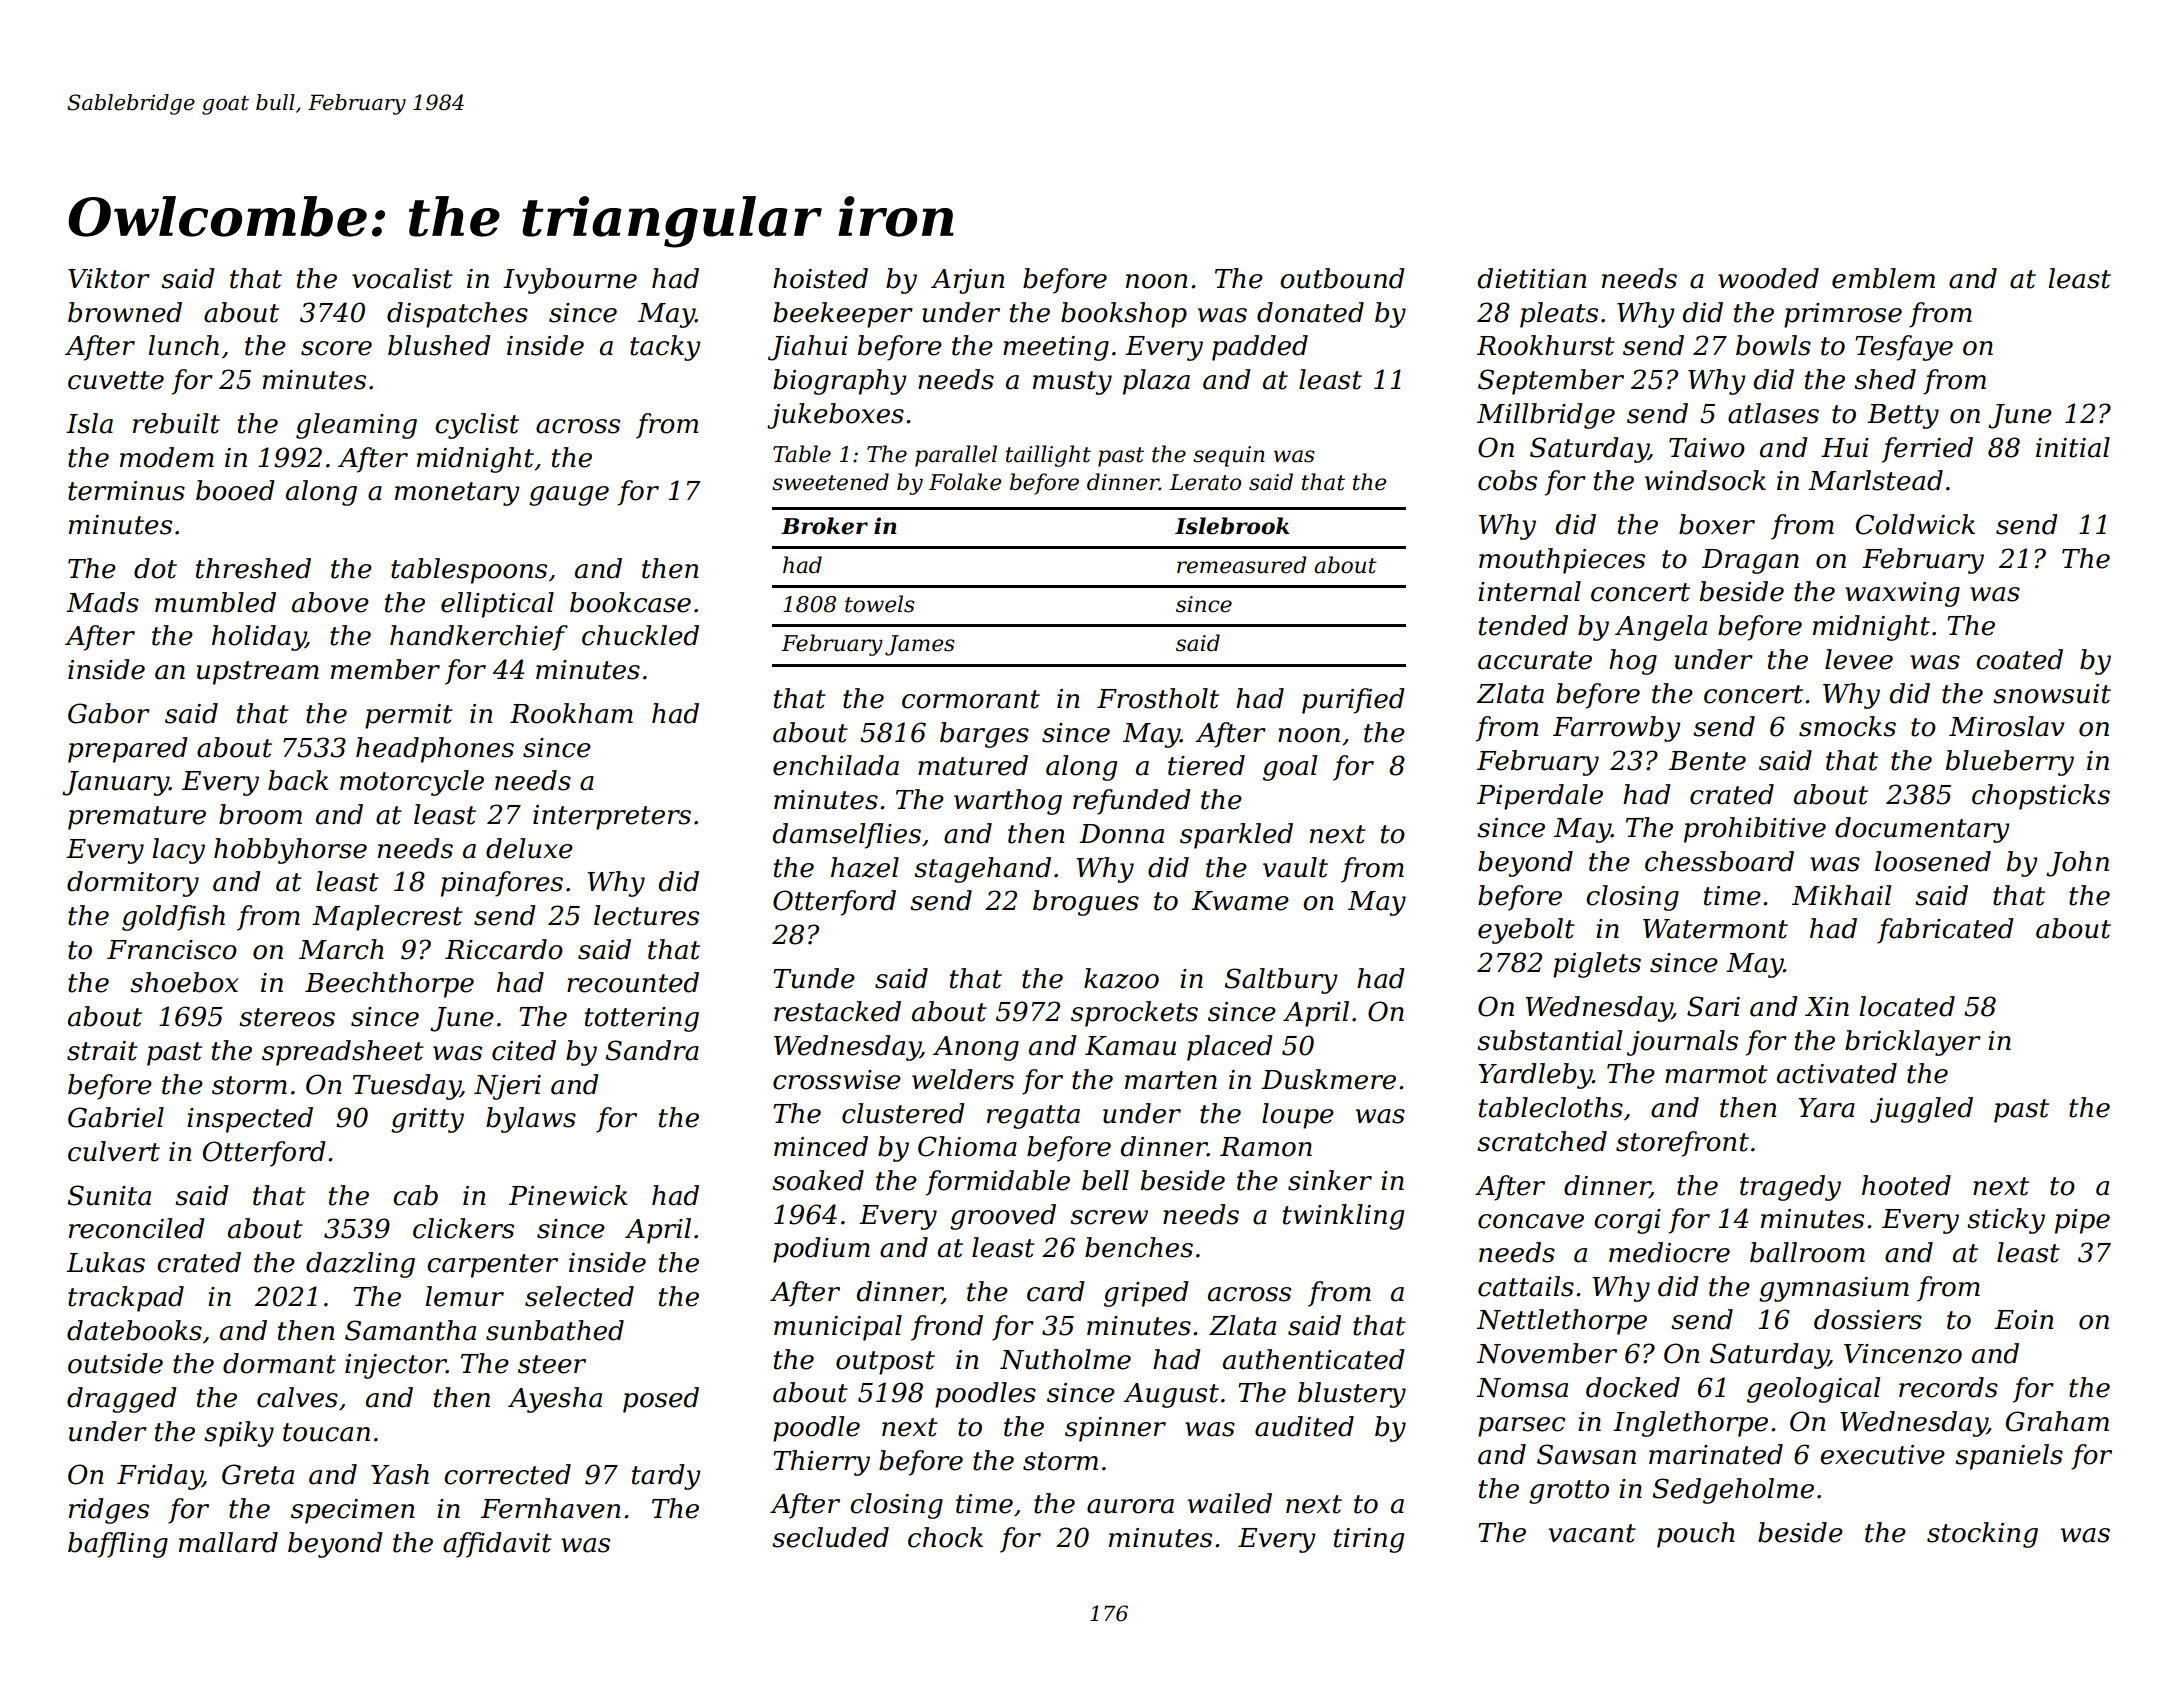 The image size is (2178, 1683). Describe the element at coordinates (571, 713) in the screenshot. I see `Rookham` at that location.
